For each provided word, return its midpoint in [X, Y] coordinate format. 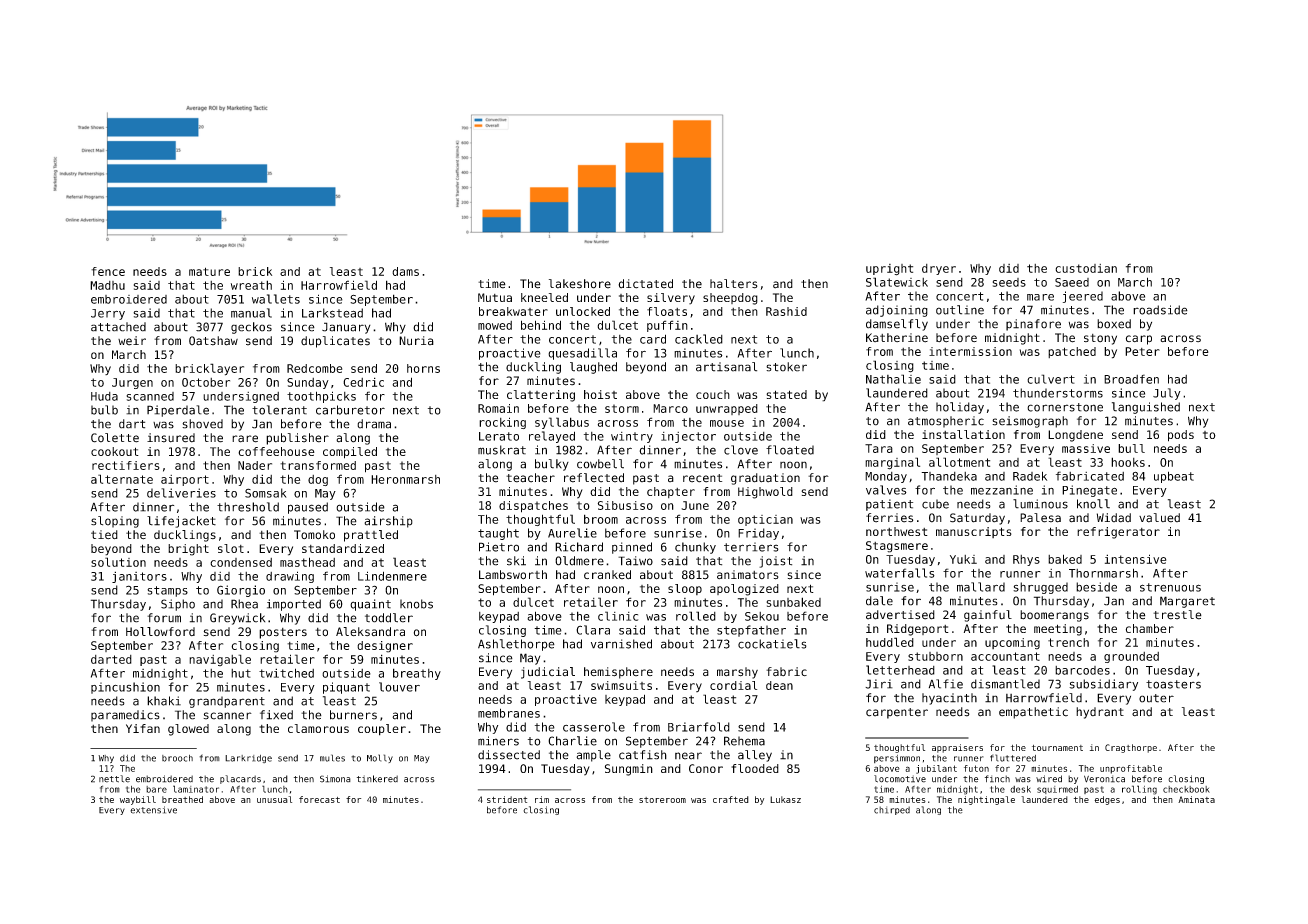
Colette [115, 438]
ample [593, 756]
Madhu [107, 285]
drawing [290, 577]
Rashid [786, 311]
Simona [335, 779]
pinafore [1033, 325]
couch [713, 394]
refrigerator [1118, 533]
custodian [1086, 268]
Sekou [762, 616]
